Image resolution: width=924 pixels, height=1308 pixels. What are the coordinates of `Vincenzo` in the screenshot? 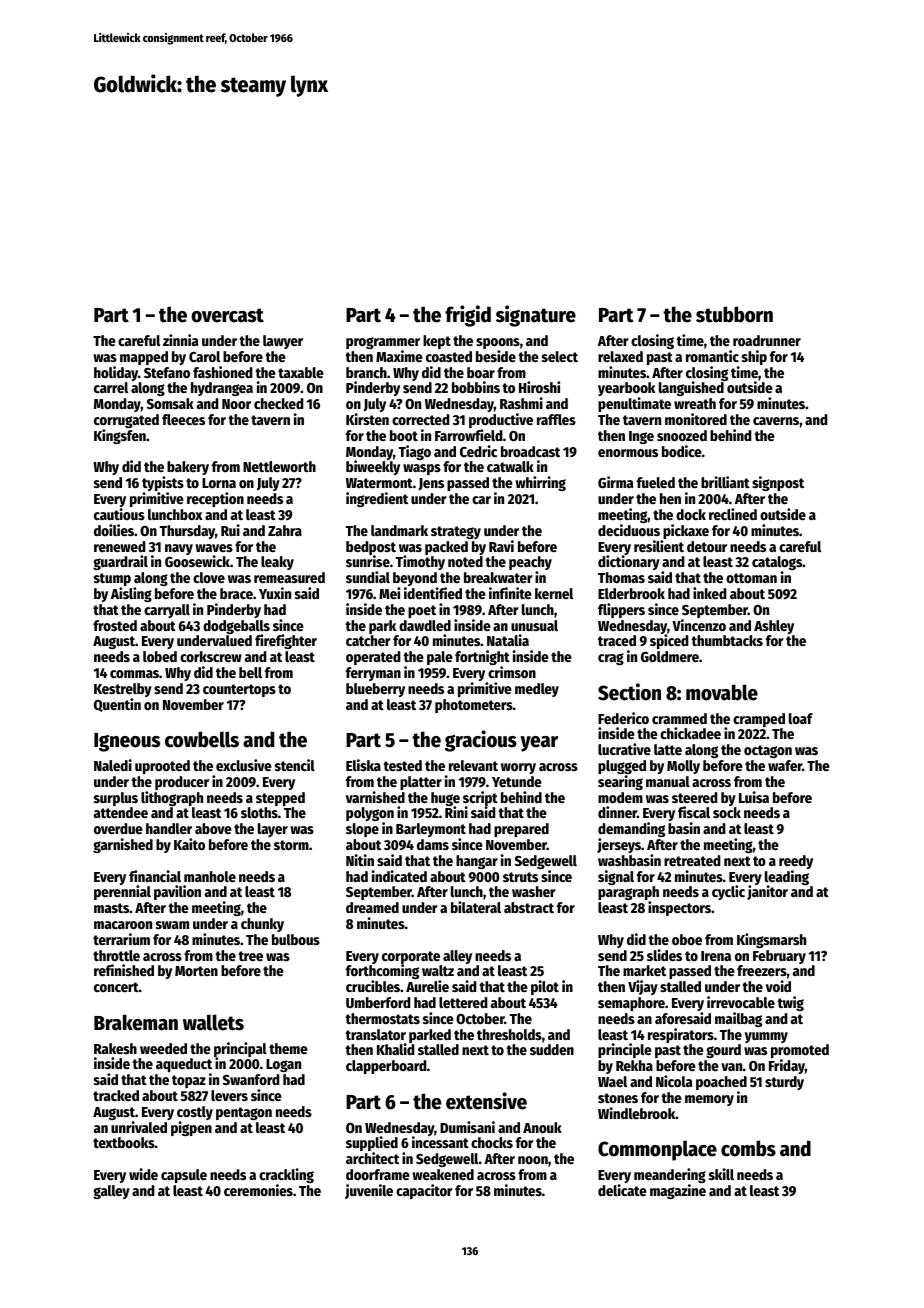 It's located at (699, 625).
